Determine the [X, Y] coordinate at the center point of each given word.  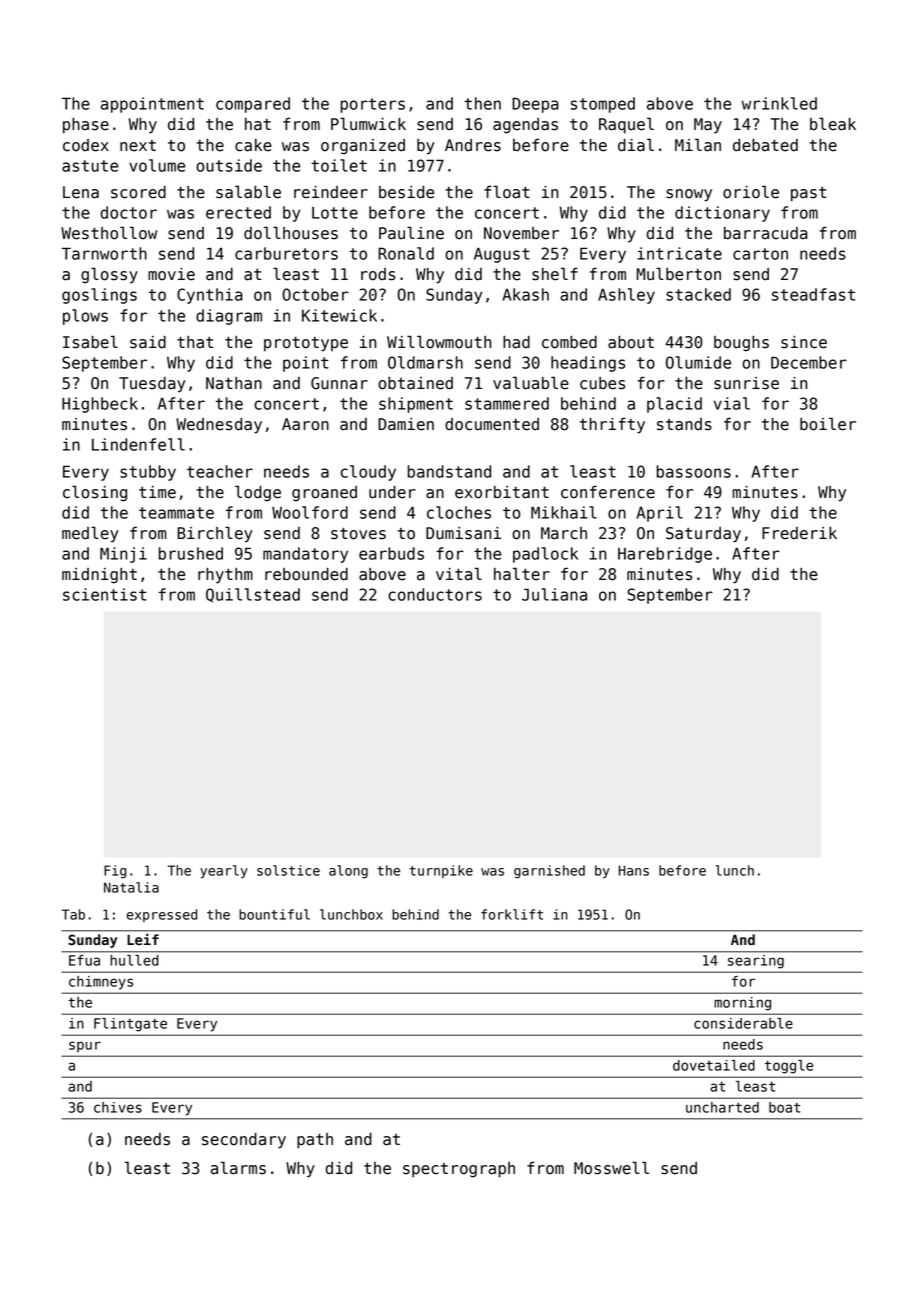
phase [86, 126]
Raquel [626, 125]
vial [732, 403]
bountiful [274, 914]
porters [372, 105]
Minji [123, 555]
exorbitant [502, 492]
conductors [435, 594]
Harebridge [665, 555]
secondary [244, 1141]
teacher [220, 471]
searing [756, 962]
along [348, 872]
